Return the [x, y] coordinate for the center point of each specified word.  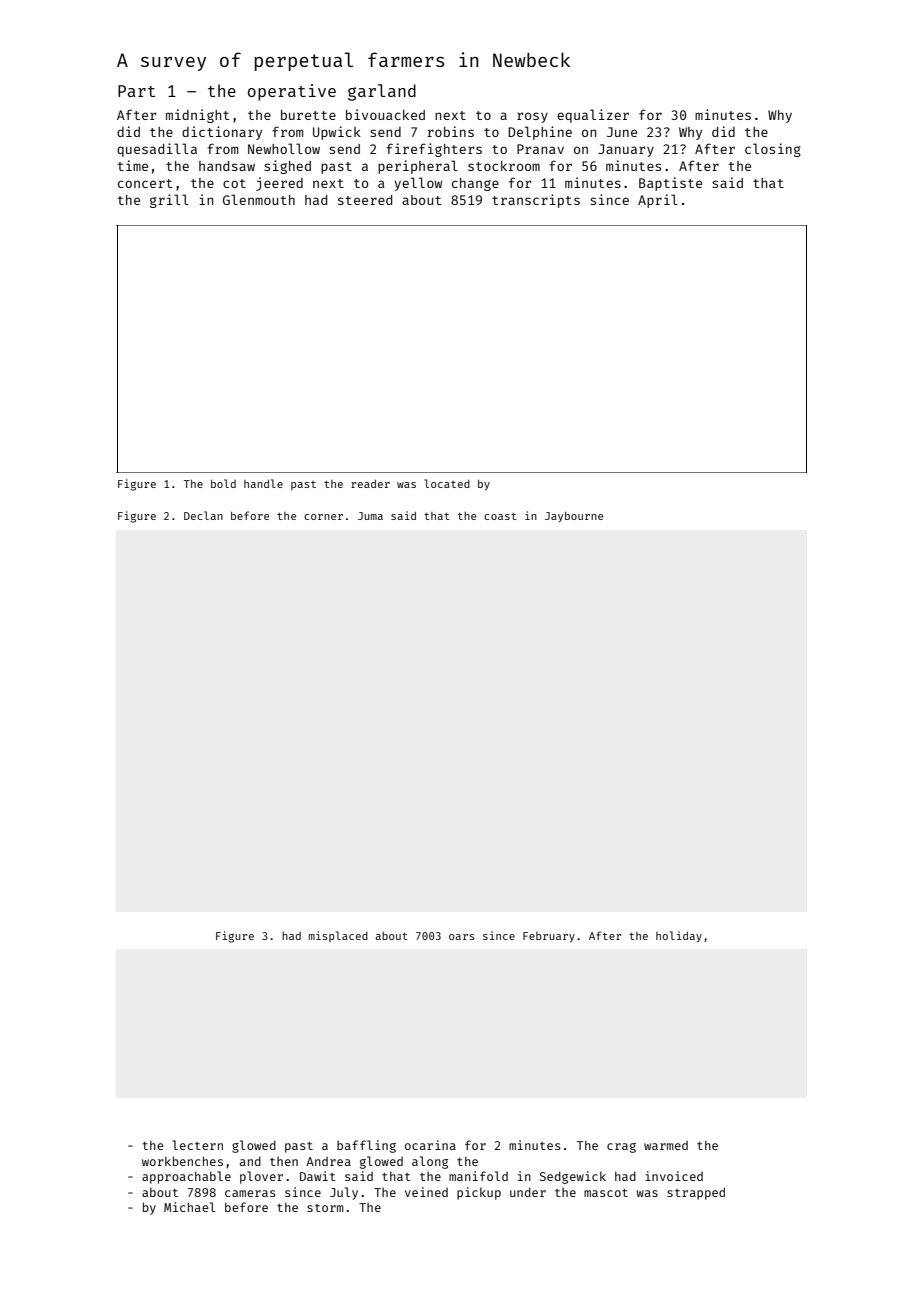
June [622, 132]
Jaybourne [574, 516]
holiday [679, 937]
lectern [197, 1145]
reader [370, 483]
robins [450, 131]
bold [223, 483]
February [549, 937]
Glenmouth [259, 199]
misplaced [338, 936]
